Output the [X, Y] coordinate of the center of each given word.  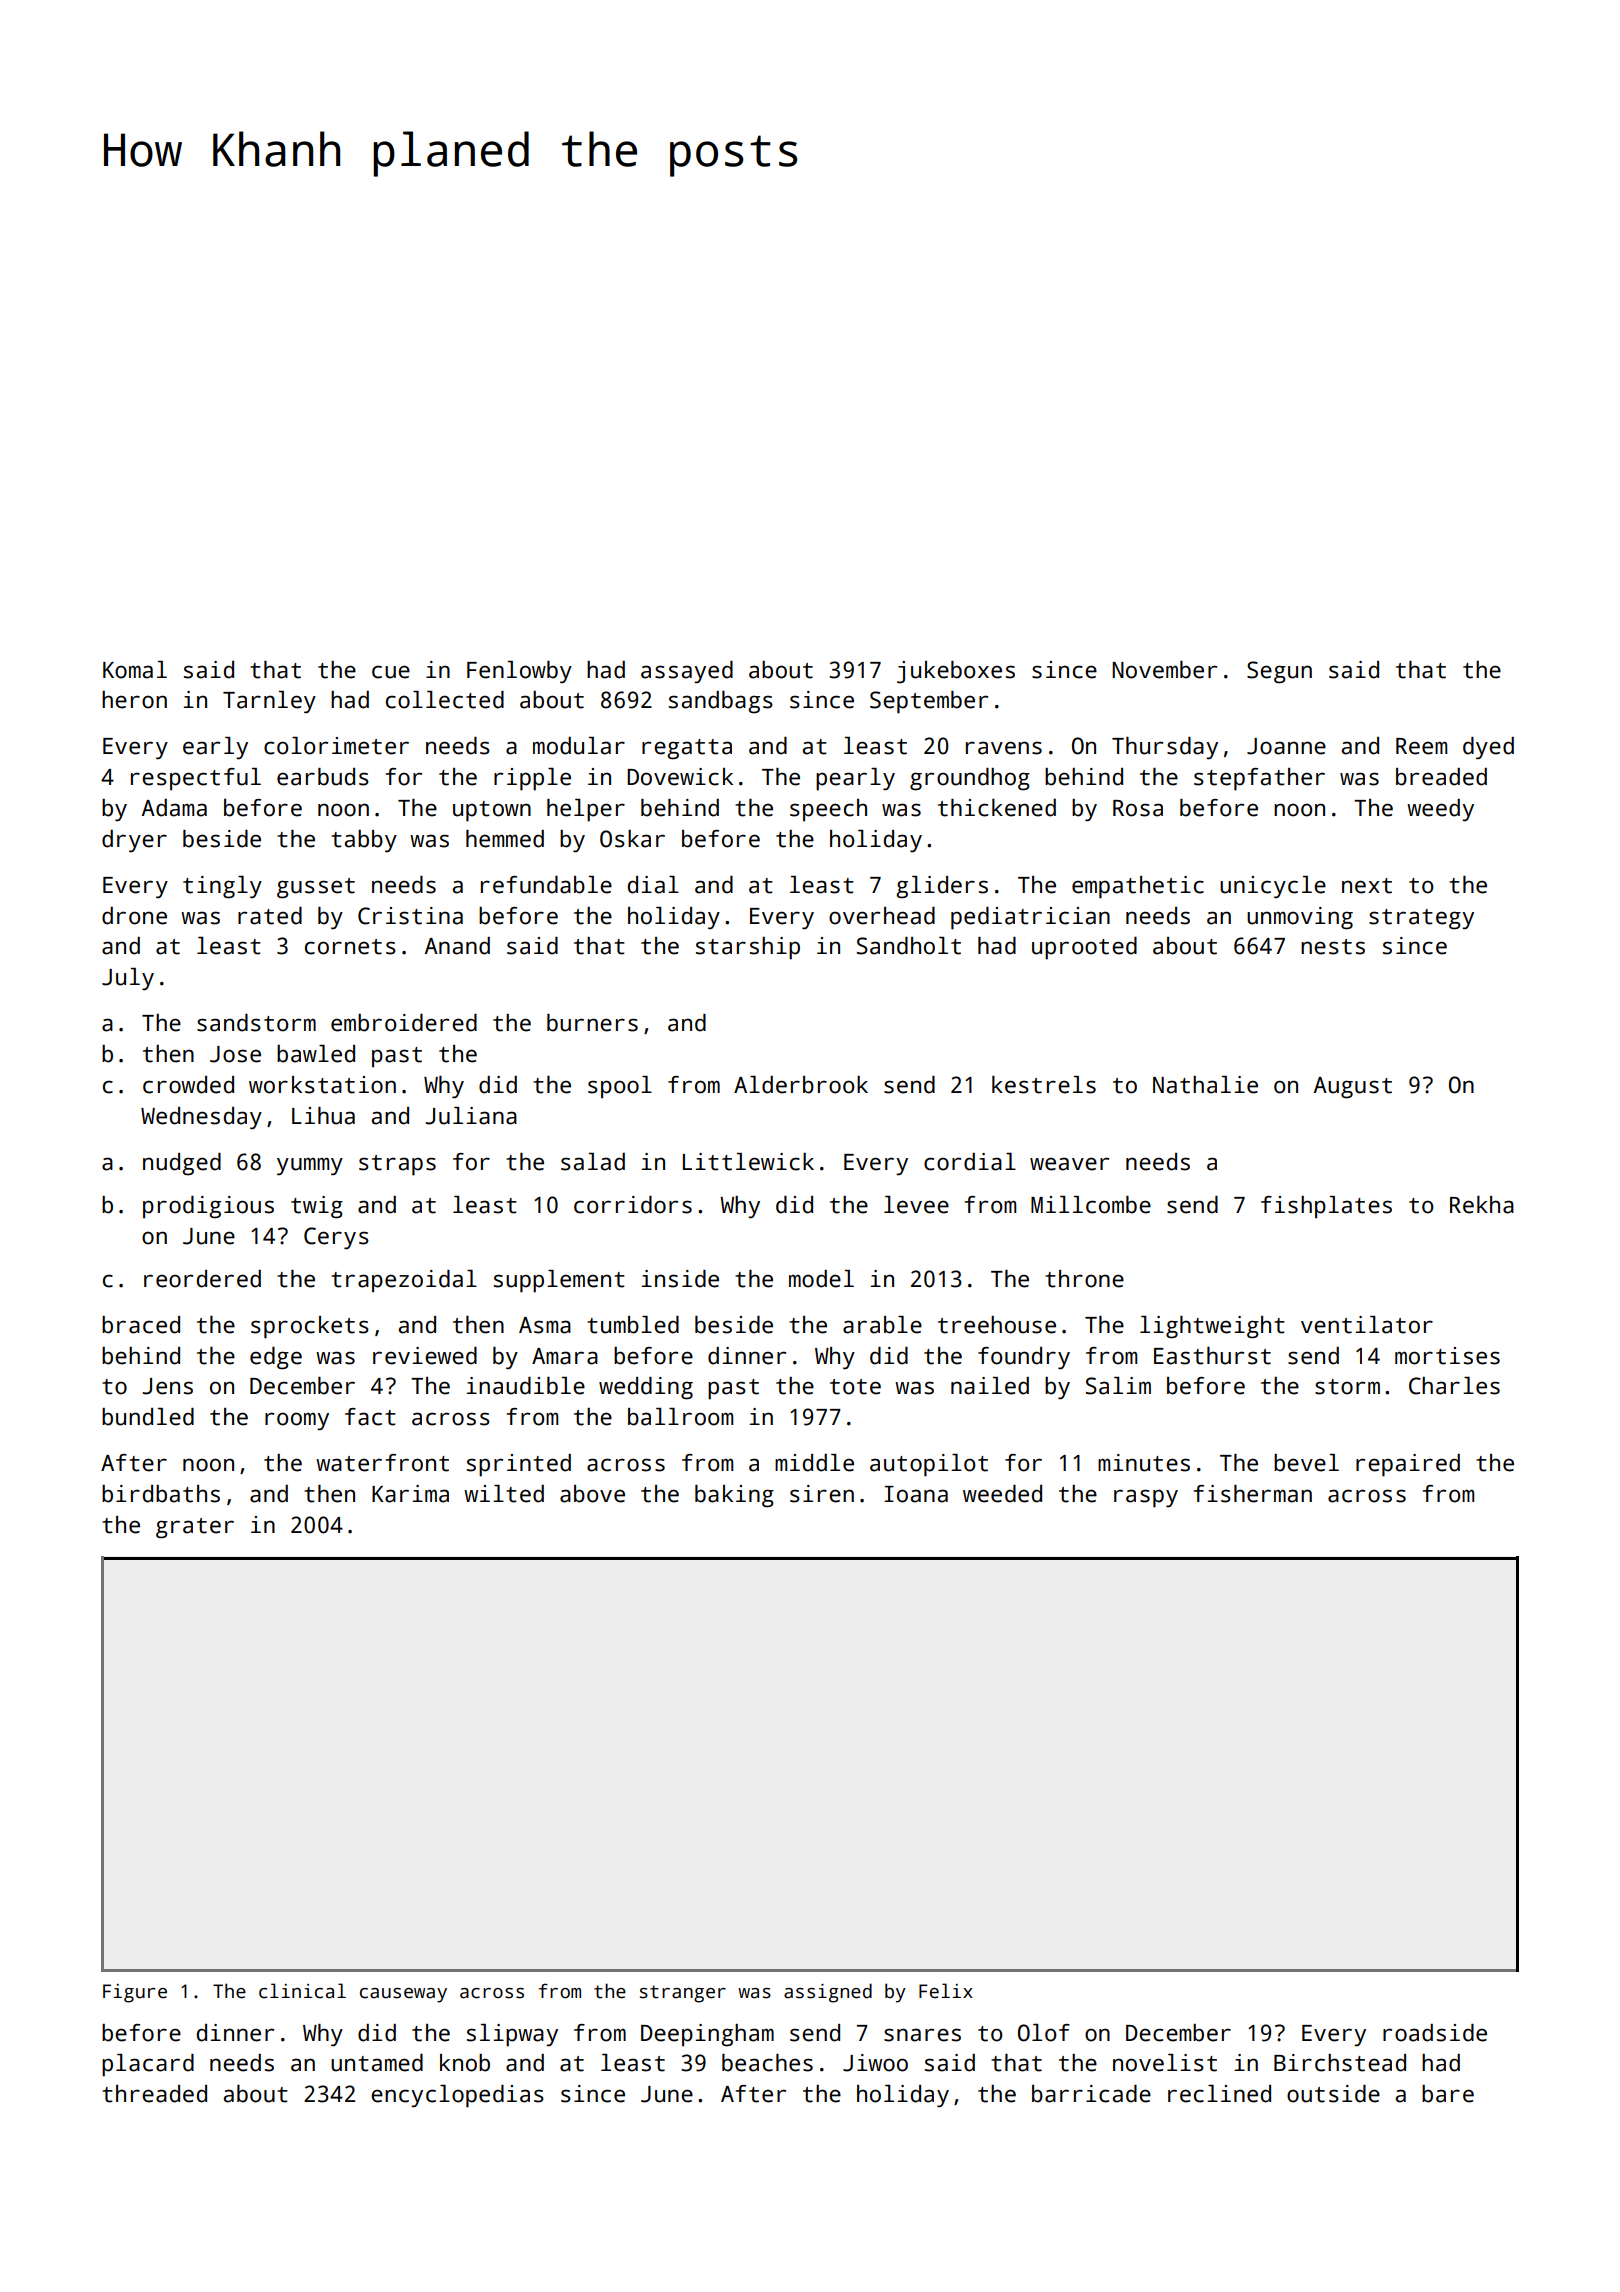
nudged [182, 1164]
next [1367, 886]
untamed [377, 2063]
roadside [1435, 2033]
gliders [942, 887]
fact [370, 1417]
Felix [946, 1991]
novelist [1165, 2063]
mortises [1447, 1356]
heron [134, 700]
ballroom [680, 1417]
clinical [302, 1991]
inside [680, 1279]
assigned [828, 1993]
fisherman [1253, 1494]
